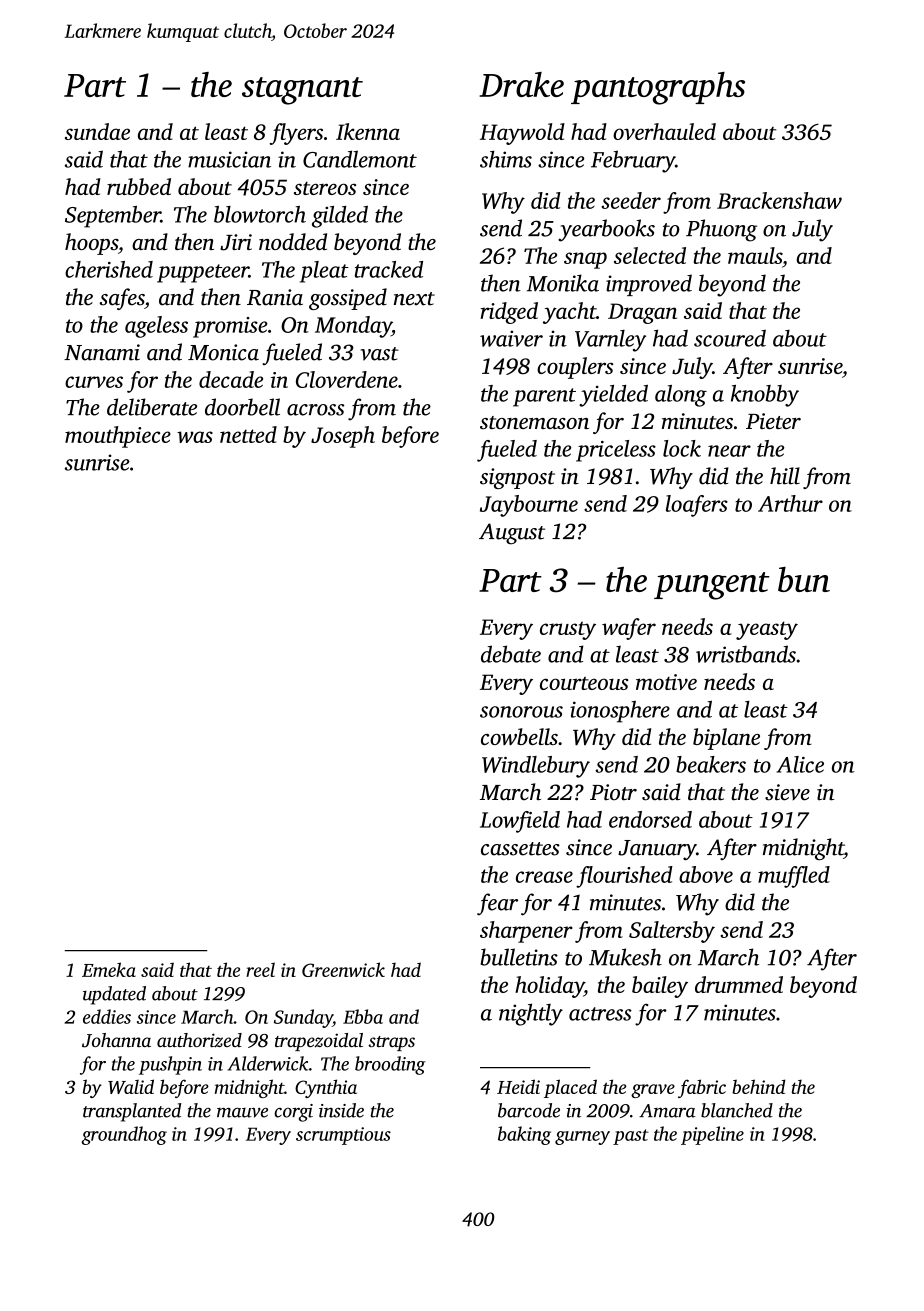 The width and height of the screenshot is (924, 1311). I want to click on beakers, so click(711, 764).
